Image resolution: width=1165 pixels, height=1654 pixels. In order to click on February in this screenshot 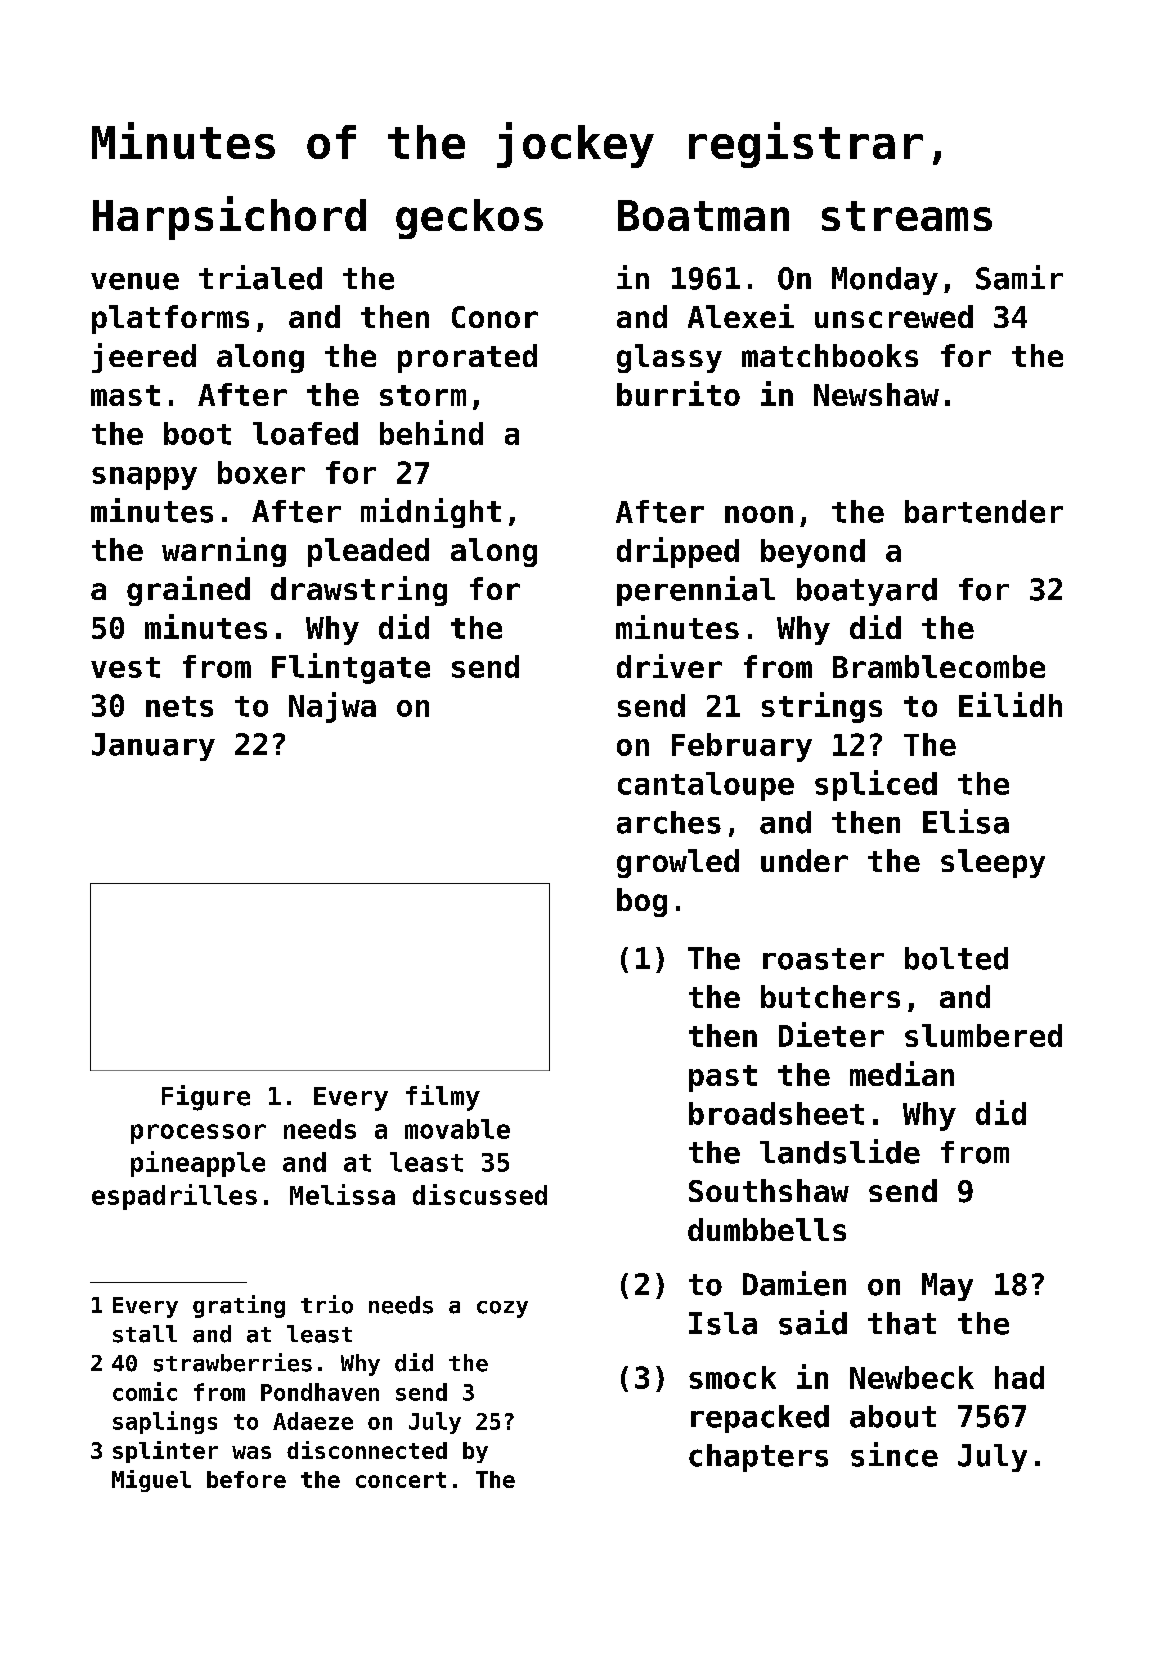, I will do `click(742, 747)`.
